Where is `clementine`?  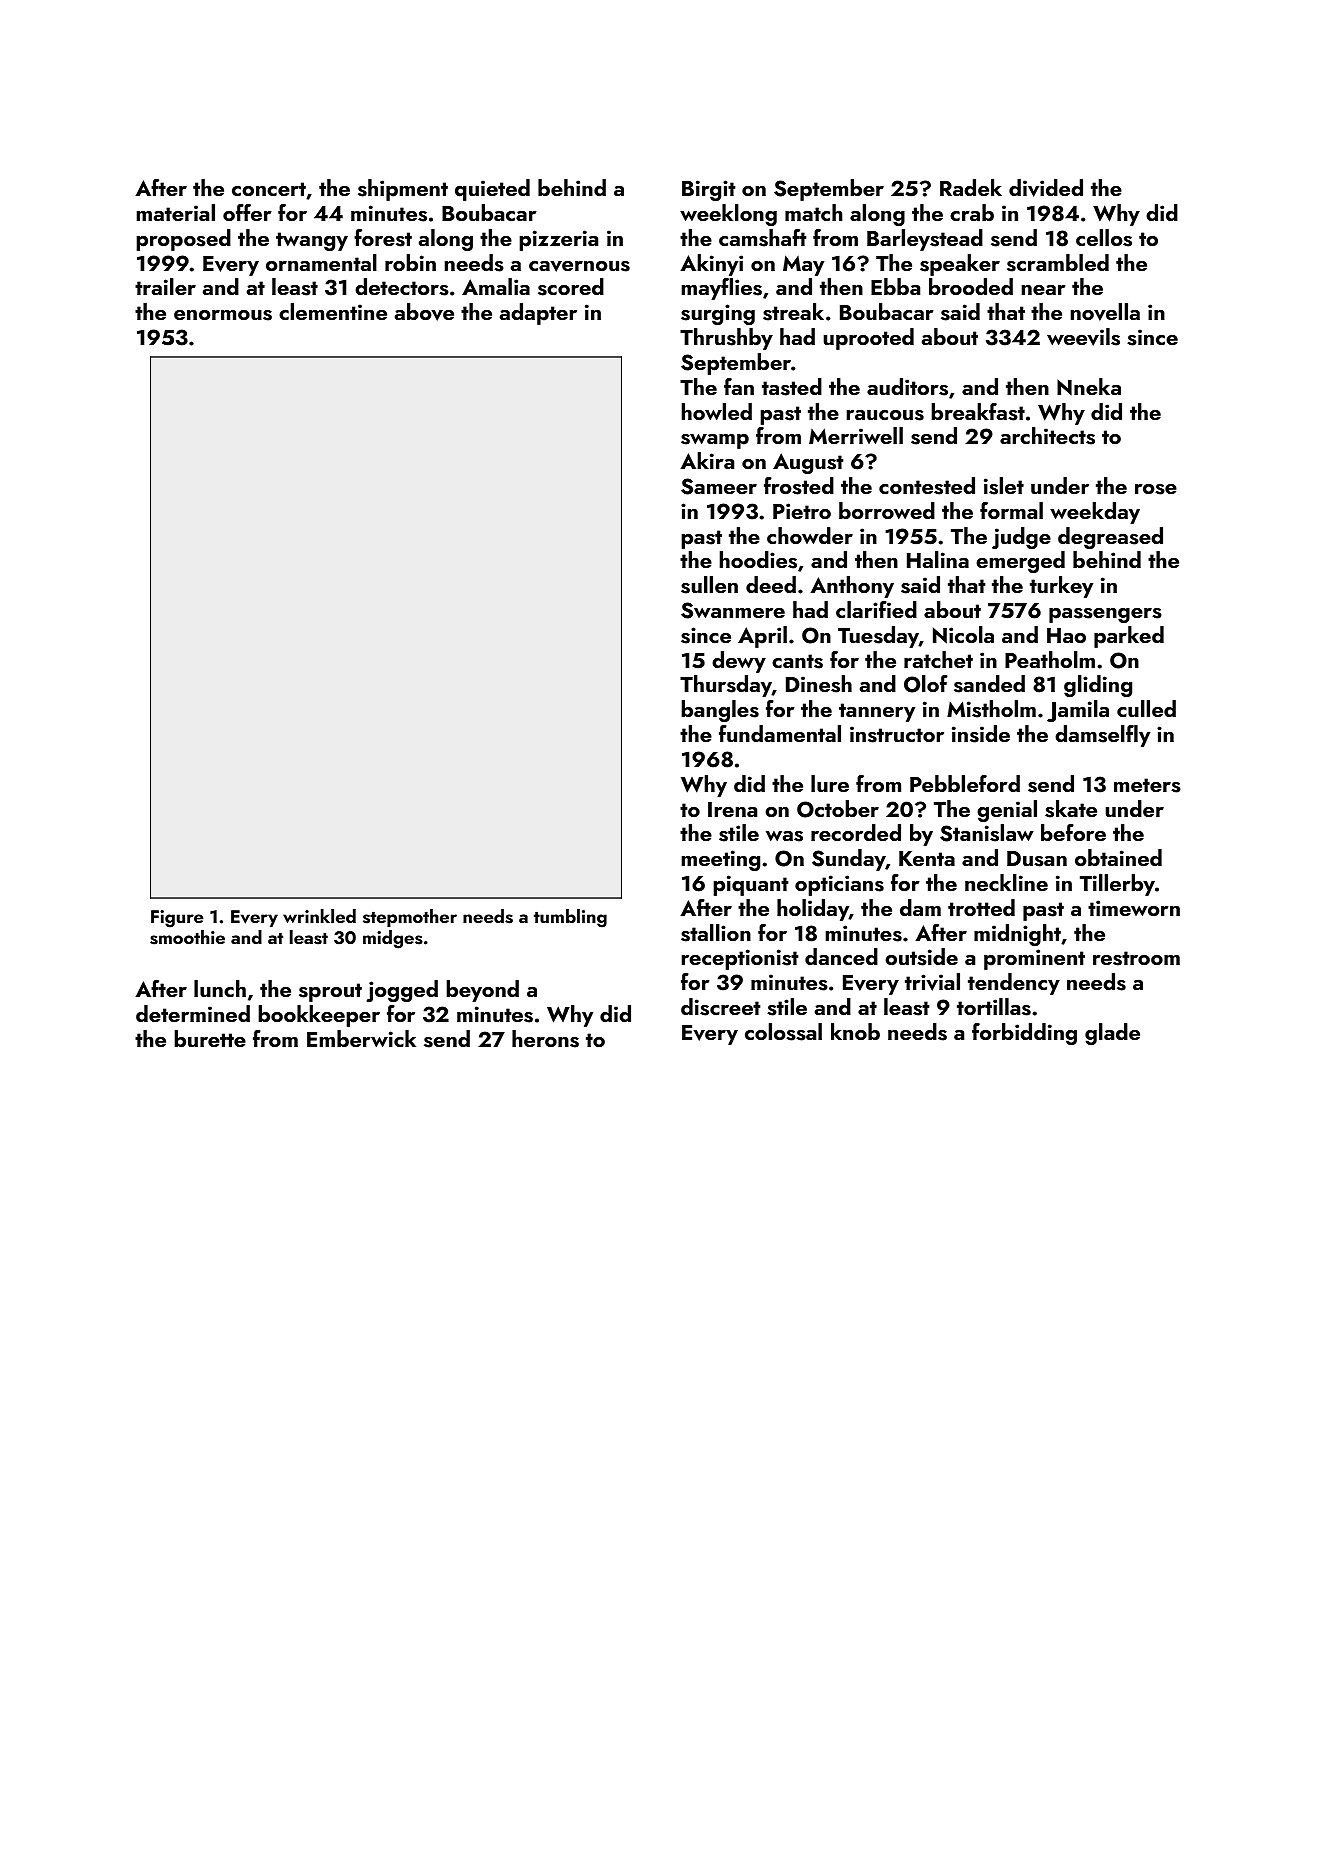 clementine is located at coordinates (333, 311).
